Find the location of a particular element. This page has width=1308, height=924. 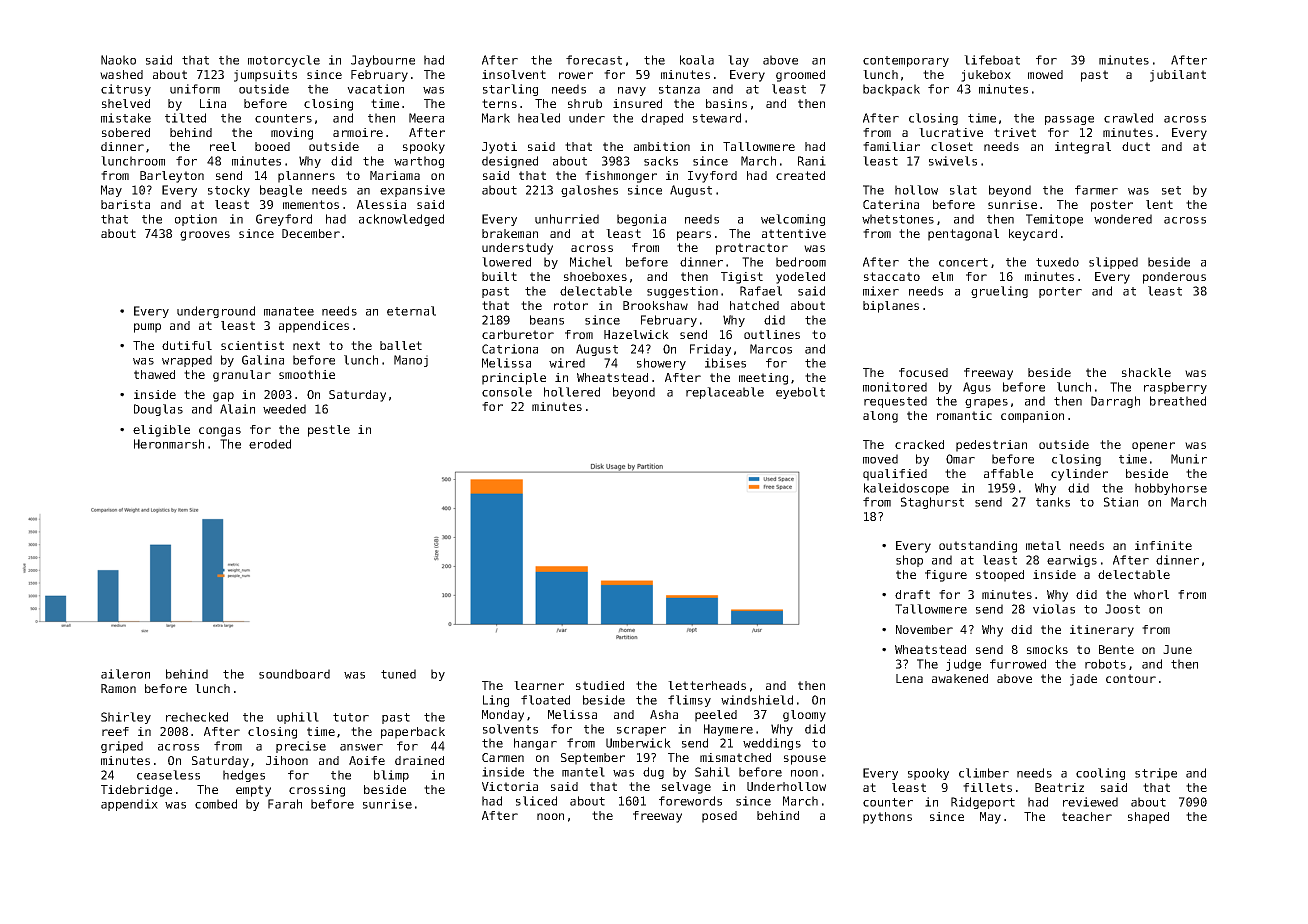

draft is located at coordinates (912, 594).
